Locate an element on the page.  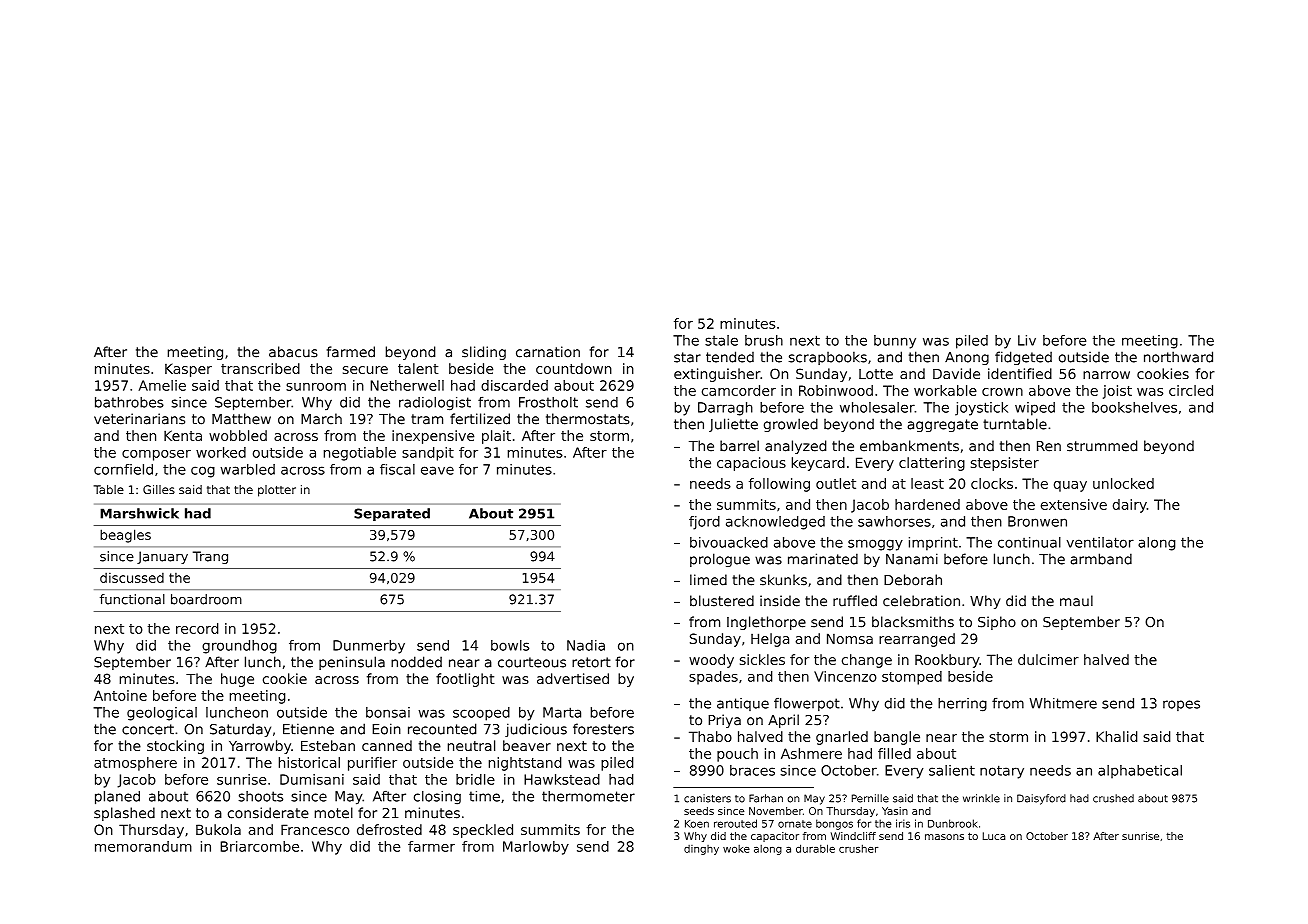
Separated is located at coordinates (392, 514).
